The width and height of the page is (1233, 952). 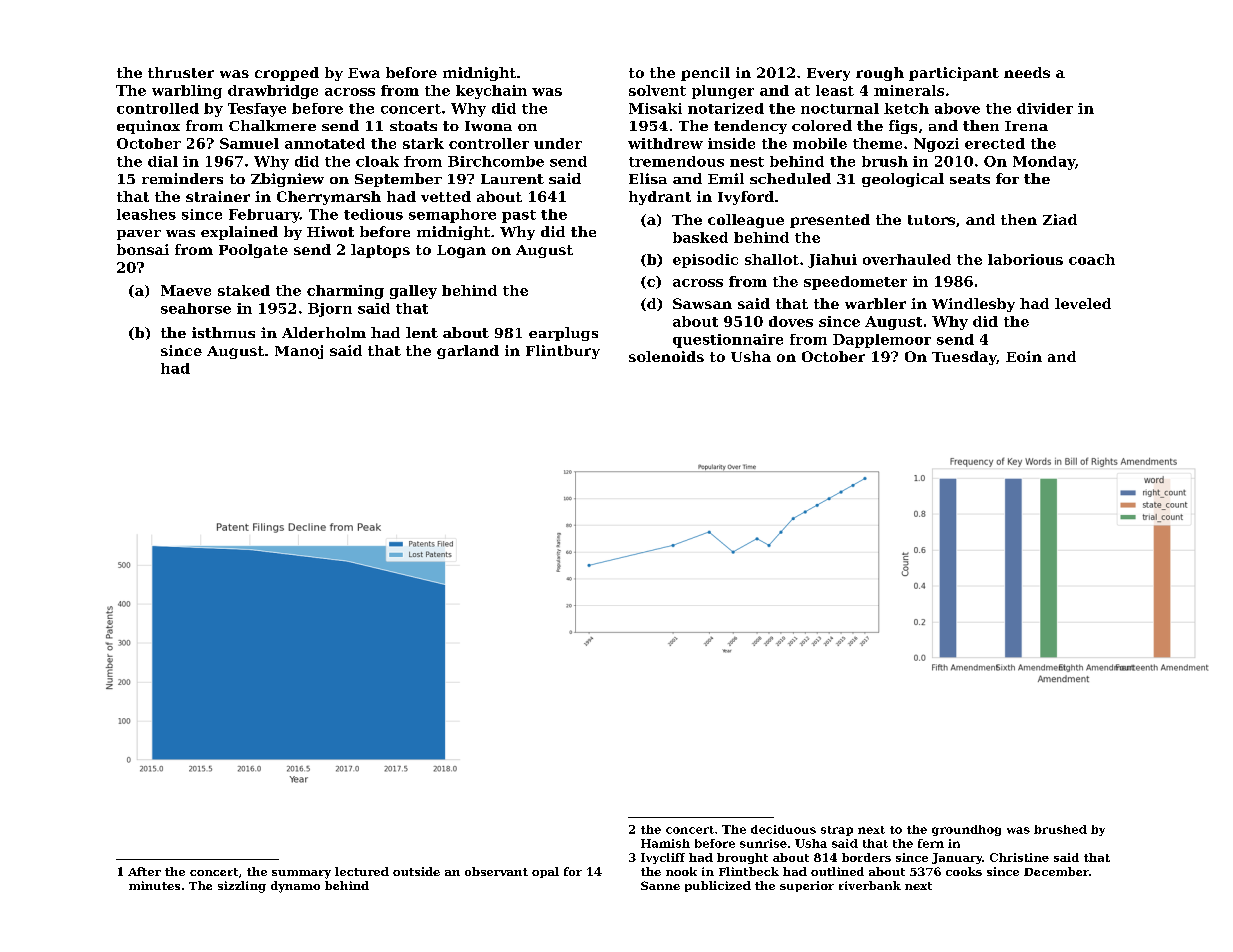 What do you see at coordinates (828, 74) in the page?
I see `Every` at bounding box center [828, 74].
